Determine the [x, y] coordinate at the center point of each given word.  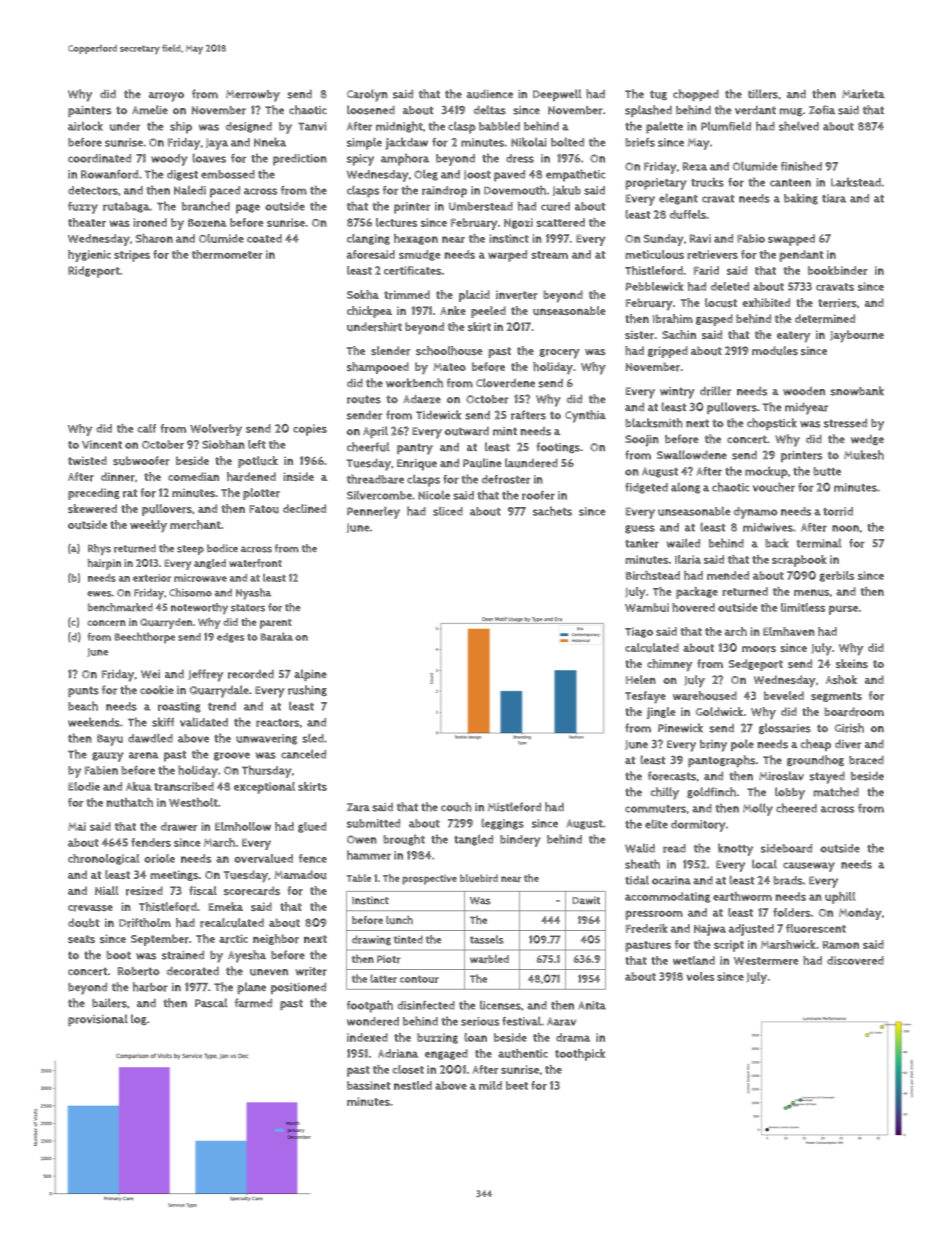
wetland [694, 960]
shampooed [378, 368]
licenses [500, 1005]
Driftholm [145, 923]
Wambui [647, 607]
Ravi [700, 238]
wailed [683, 543]
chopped [696, 95]
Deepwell [557, 95]
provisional [98, 1020]
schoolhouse [449, 350]
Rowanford [109, 174]
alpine [310, 675]
